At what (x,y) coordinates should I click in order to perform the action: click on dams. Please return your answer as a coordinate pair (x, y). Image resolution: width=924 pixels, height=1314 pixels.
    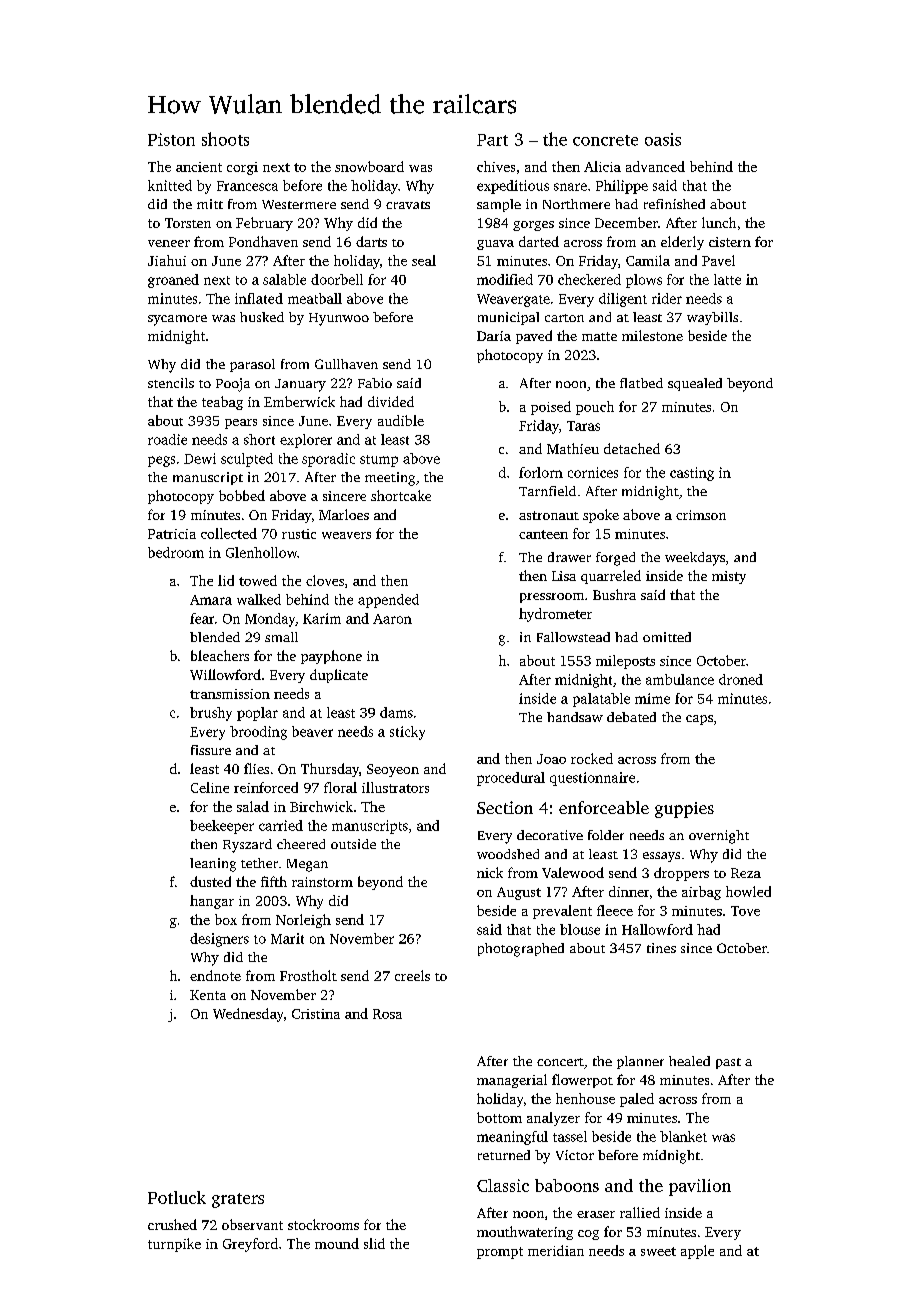
    Looking at the image, I should click on (396, 712).
